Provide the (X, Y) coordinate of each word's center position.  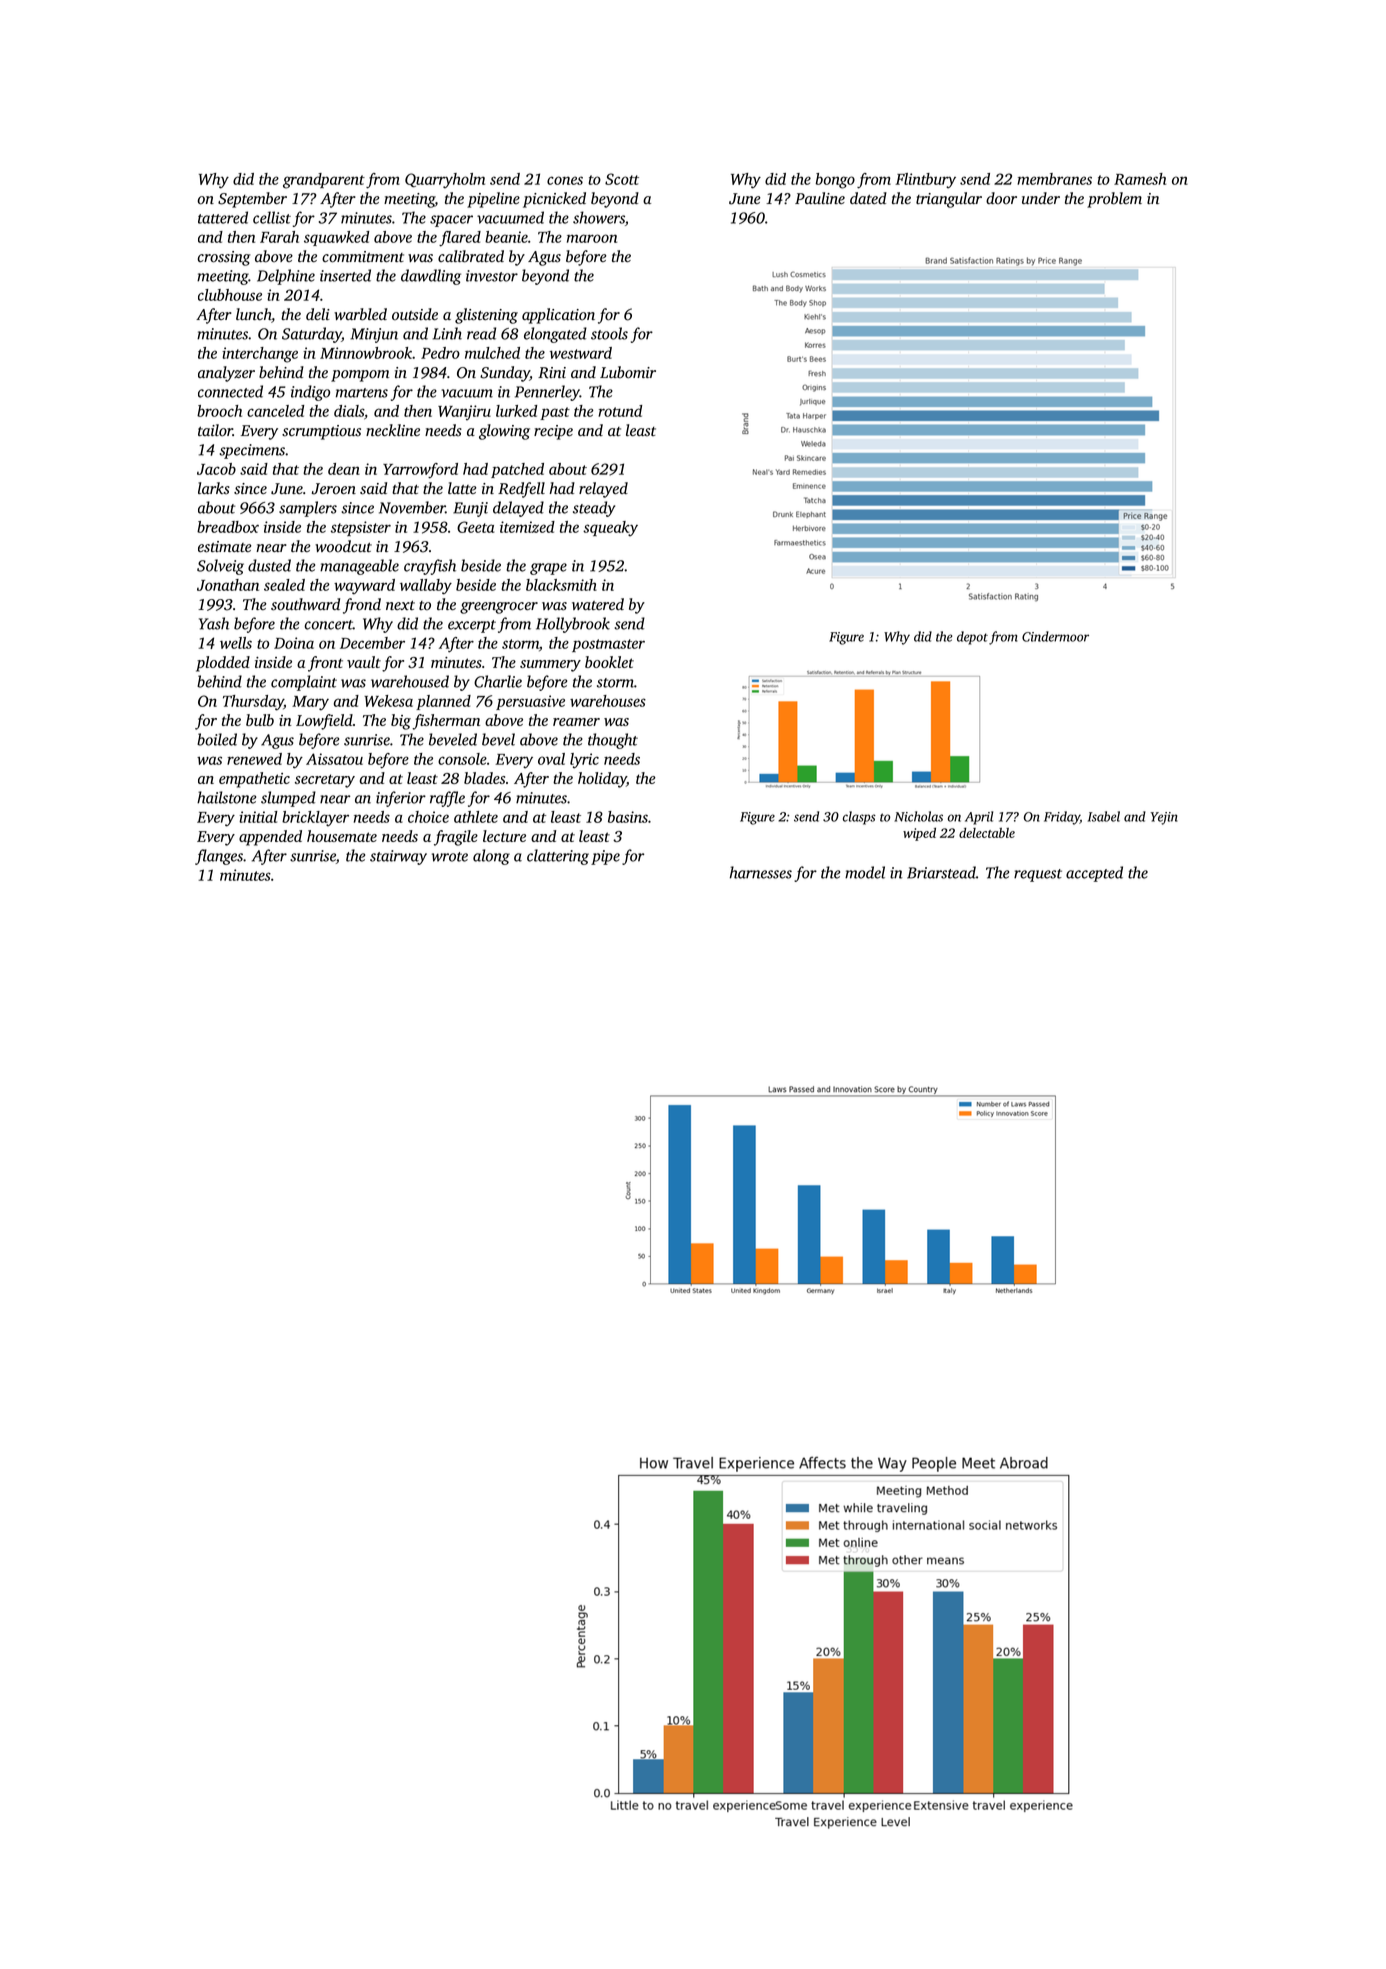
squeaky (610, 528)
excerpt (472, 626)
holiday (602, 780)
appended (270, 838)
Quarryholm (445, 181)
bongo (835, 181)
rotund (620, 411)
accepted (1094, 874)
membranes (1054, 179)
